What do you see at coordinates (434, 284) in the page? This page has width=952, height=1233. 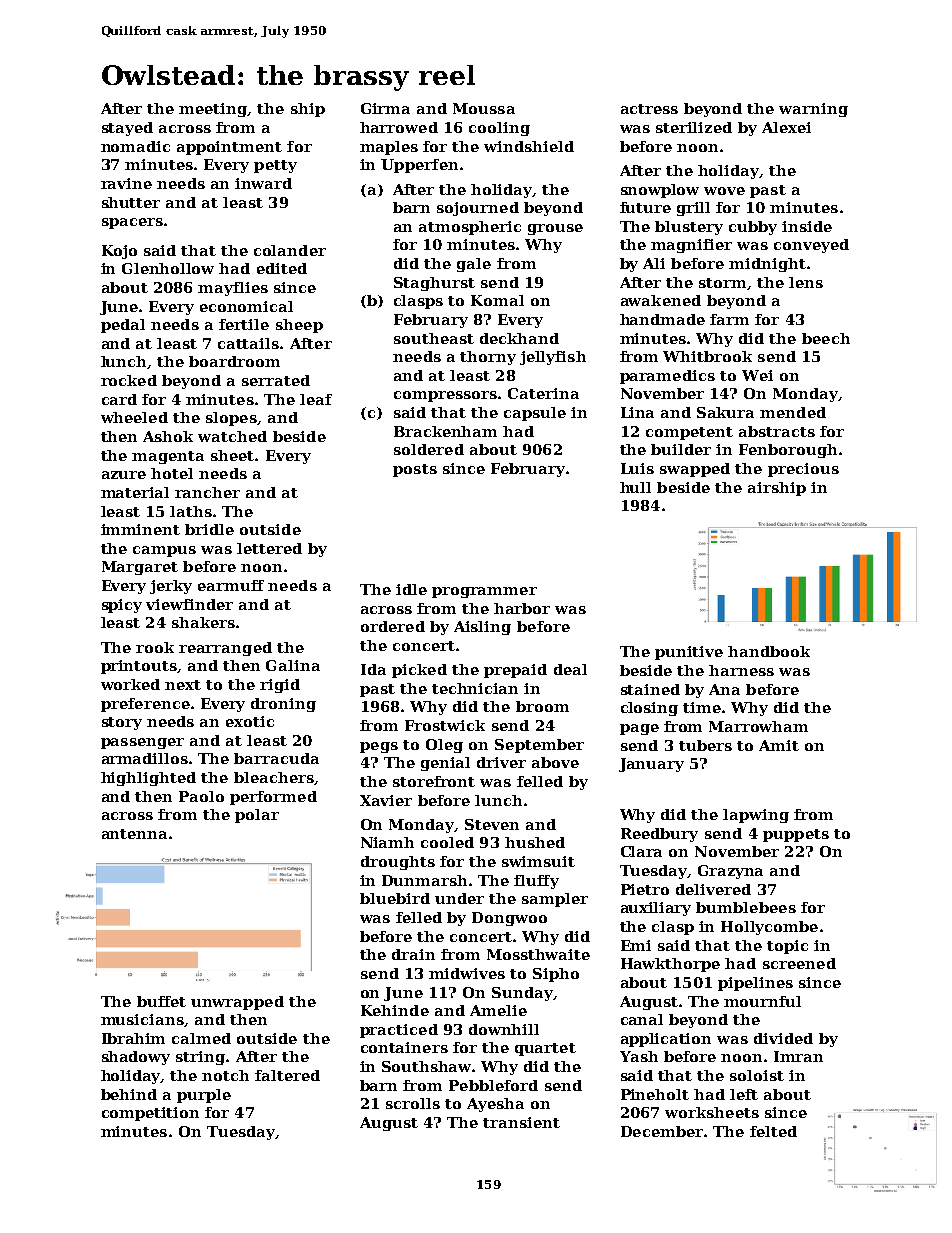 I see `Staghurst` at bounding box center [434, 284].
